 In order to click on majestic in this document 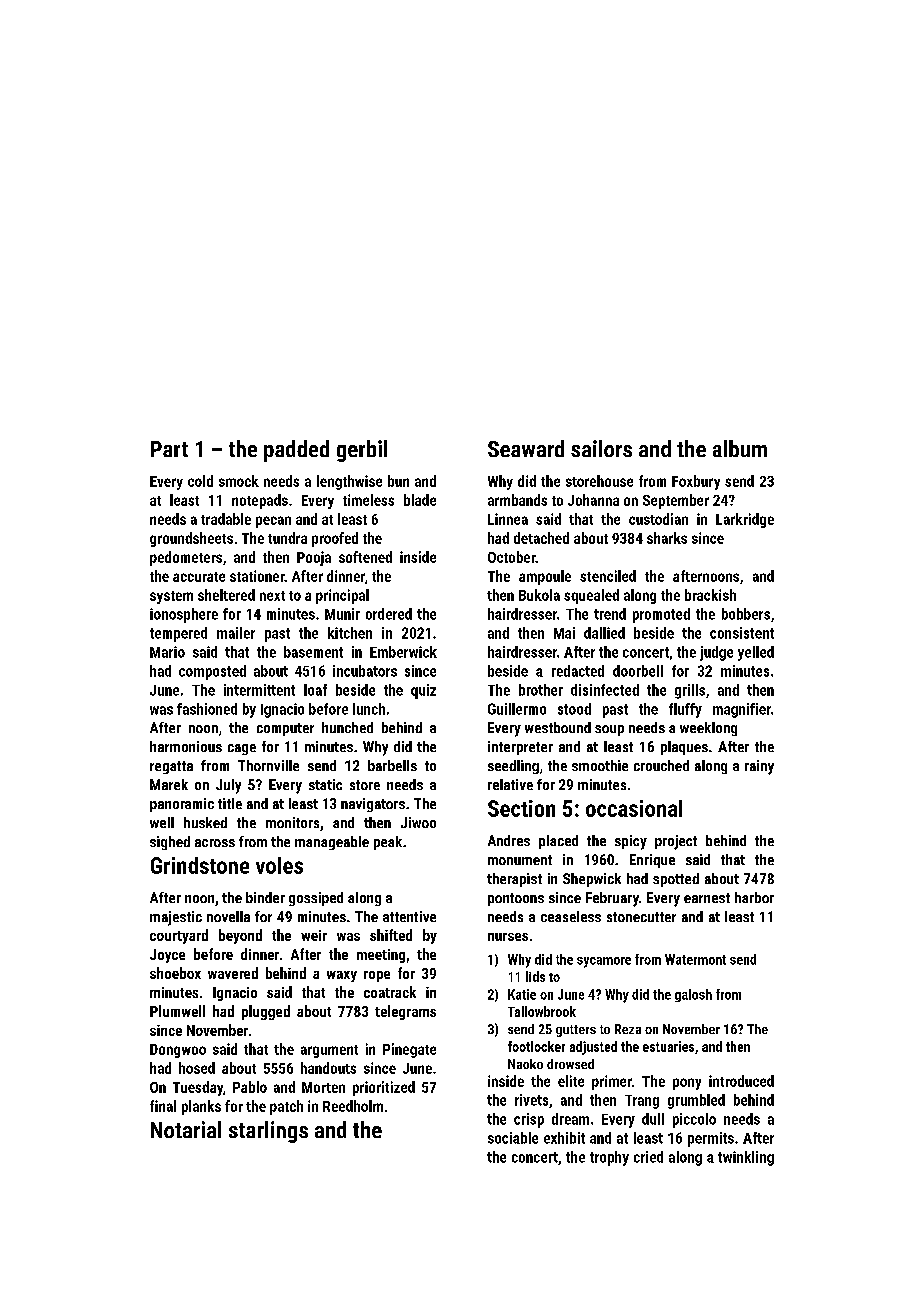, I will do `click(176, 918)`.
